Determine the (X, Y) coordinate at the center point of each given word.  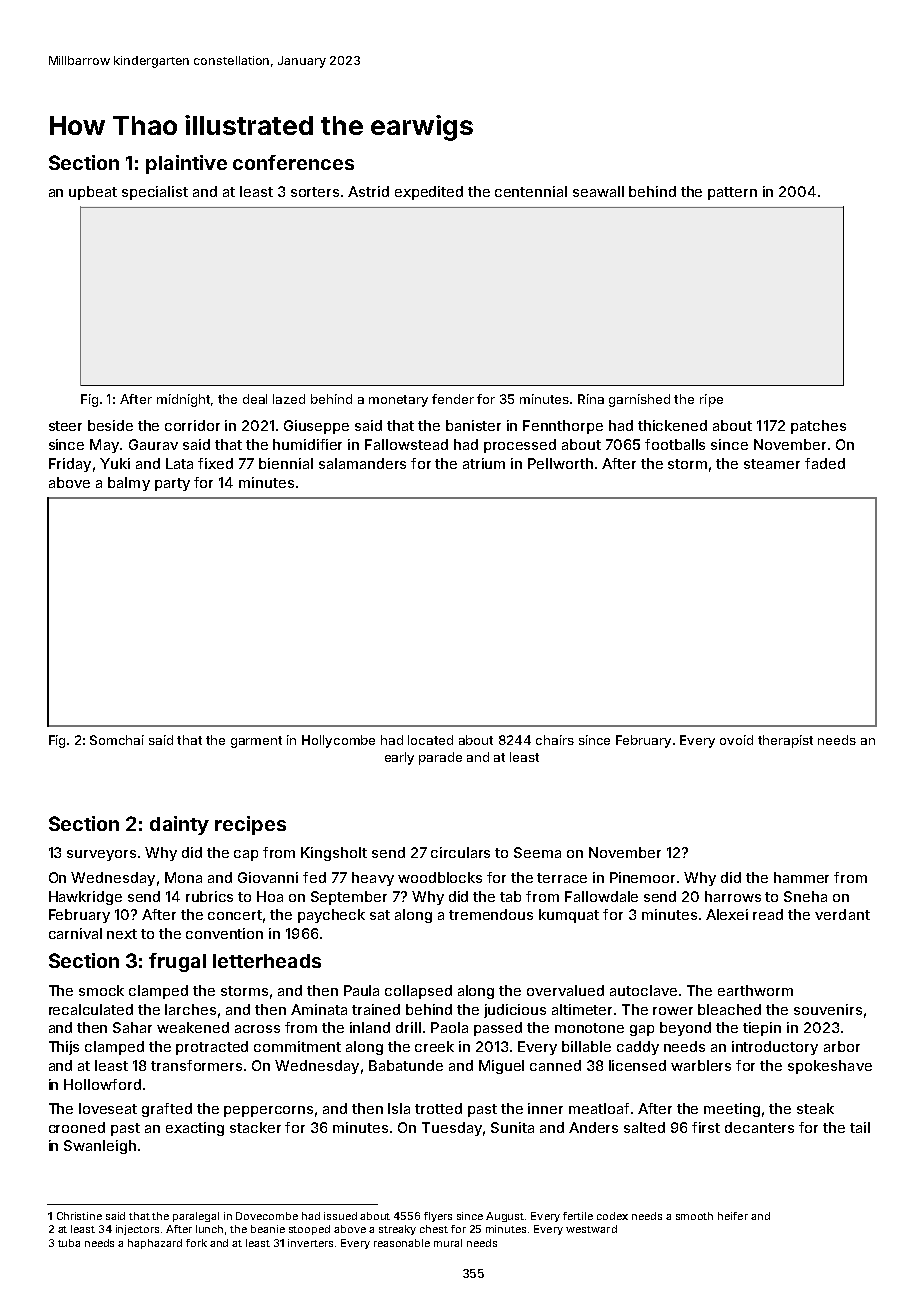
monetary (398, 401)
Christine (79, 1216)
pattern (732, 193)
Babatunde (406, 1065)
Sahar (132, 1027)
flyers (438, 1217)
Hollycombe (338, 741)
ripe (711, 400)
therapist (785, 741)
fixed (215, 463)
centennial (531, 191)
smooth (694, 1216)
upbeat (93, 193)
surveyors (101, 855)
